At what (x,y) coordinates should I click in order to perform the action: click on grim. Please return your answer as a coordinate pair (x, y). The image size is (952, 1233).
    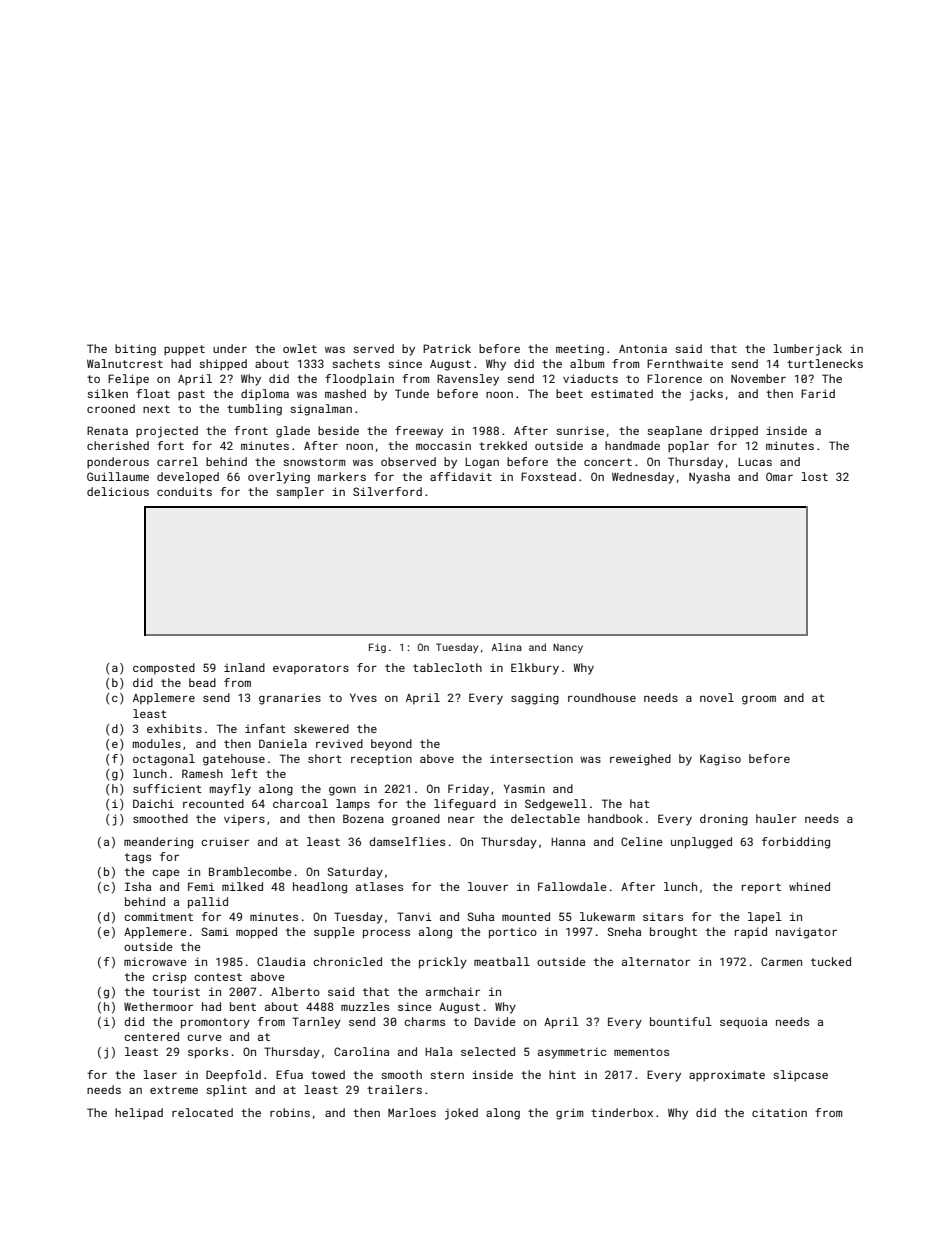
    Looking at the image, I should click on (569, 1114).
